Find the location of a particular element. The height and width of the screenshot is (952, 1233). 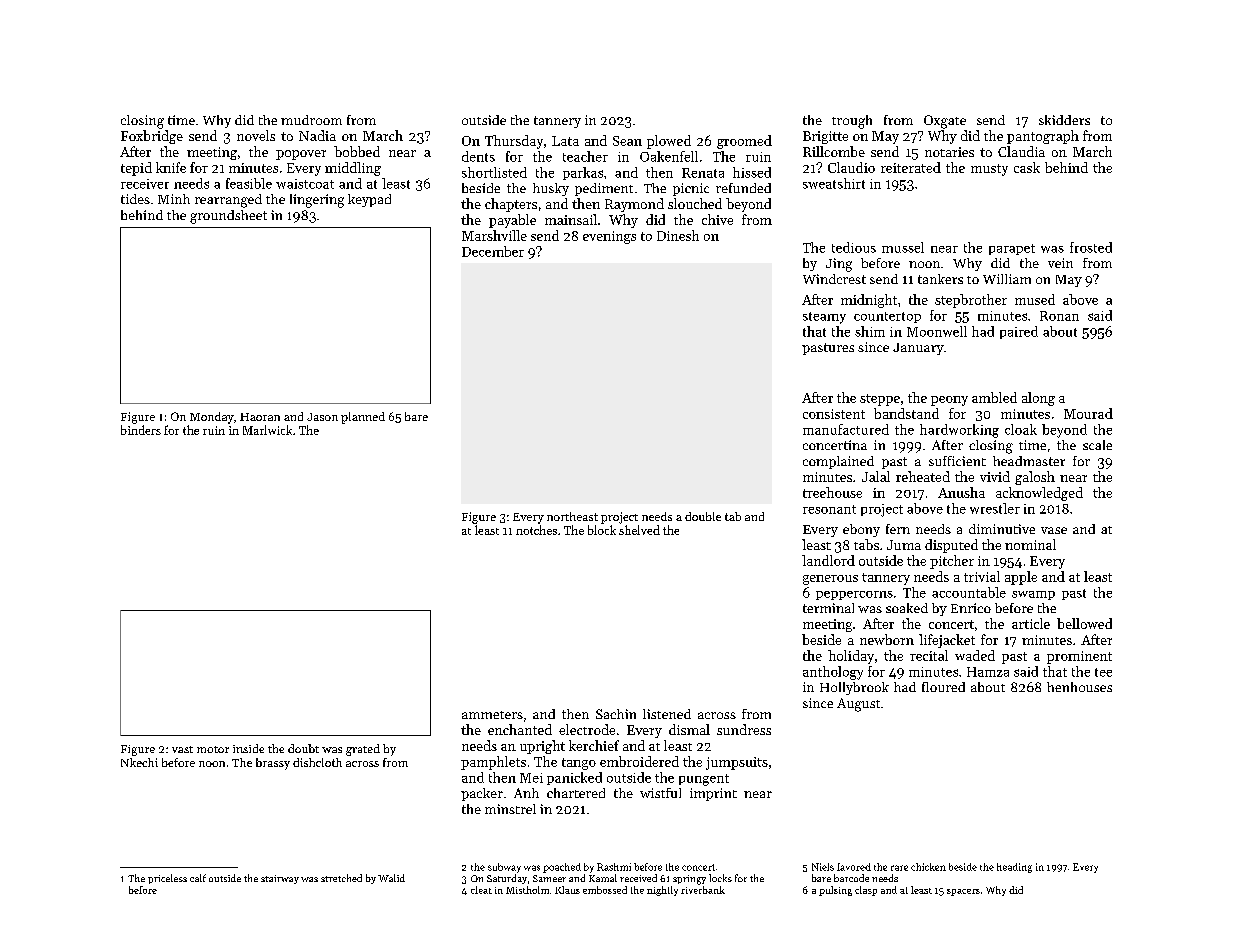

calf is located at coordinates (198, 878).
